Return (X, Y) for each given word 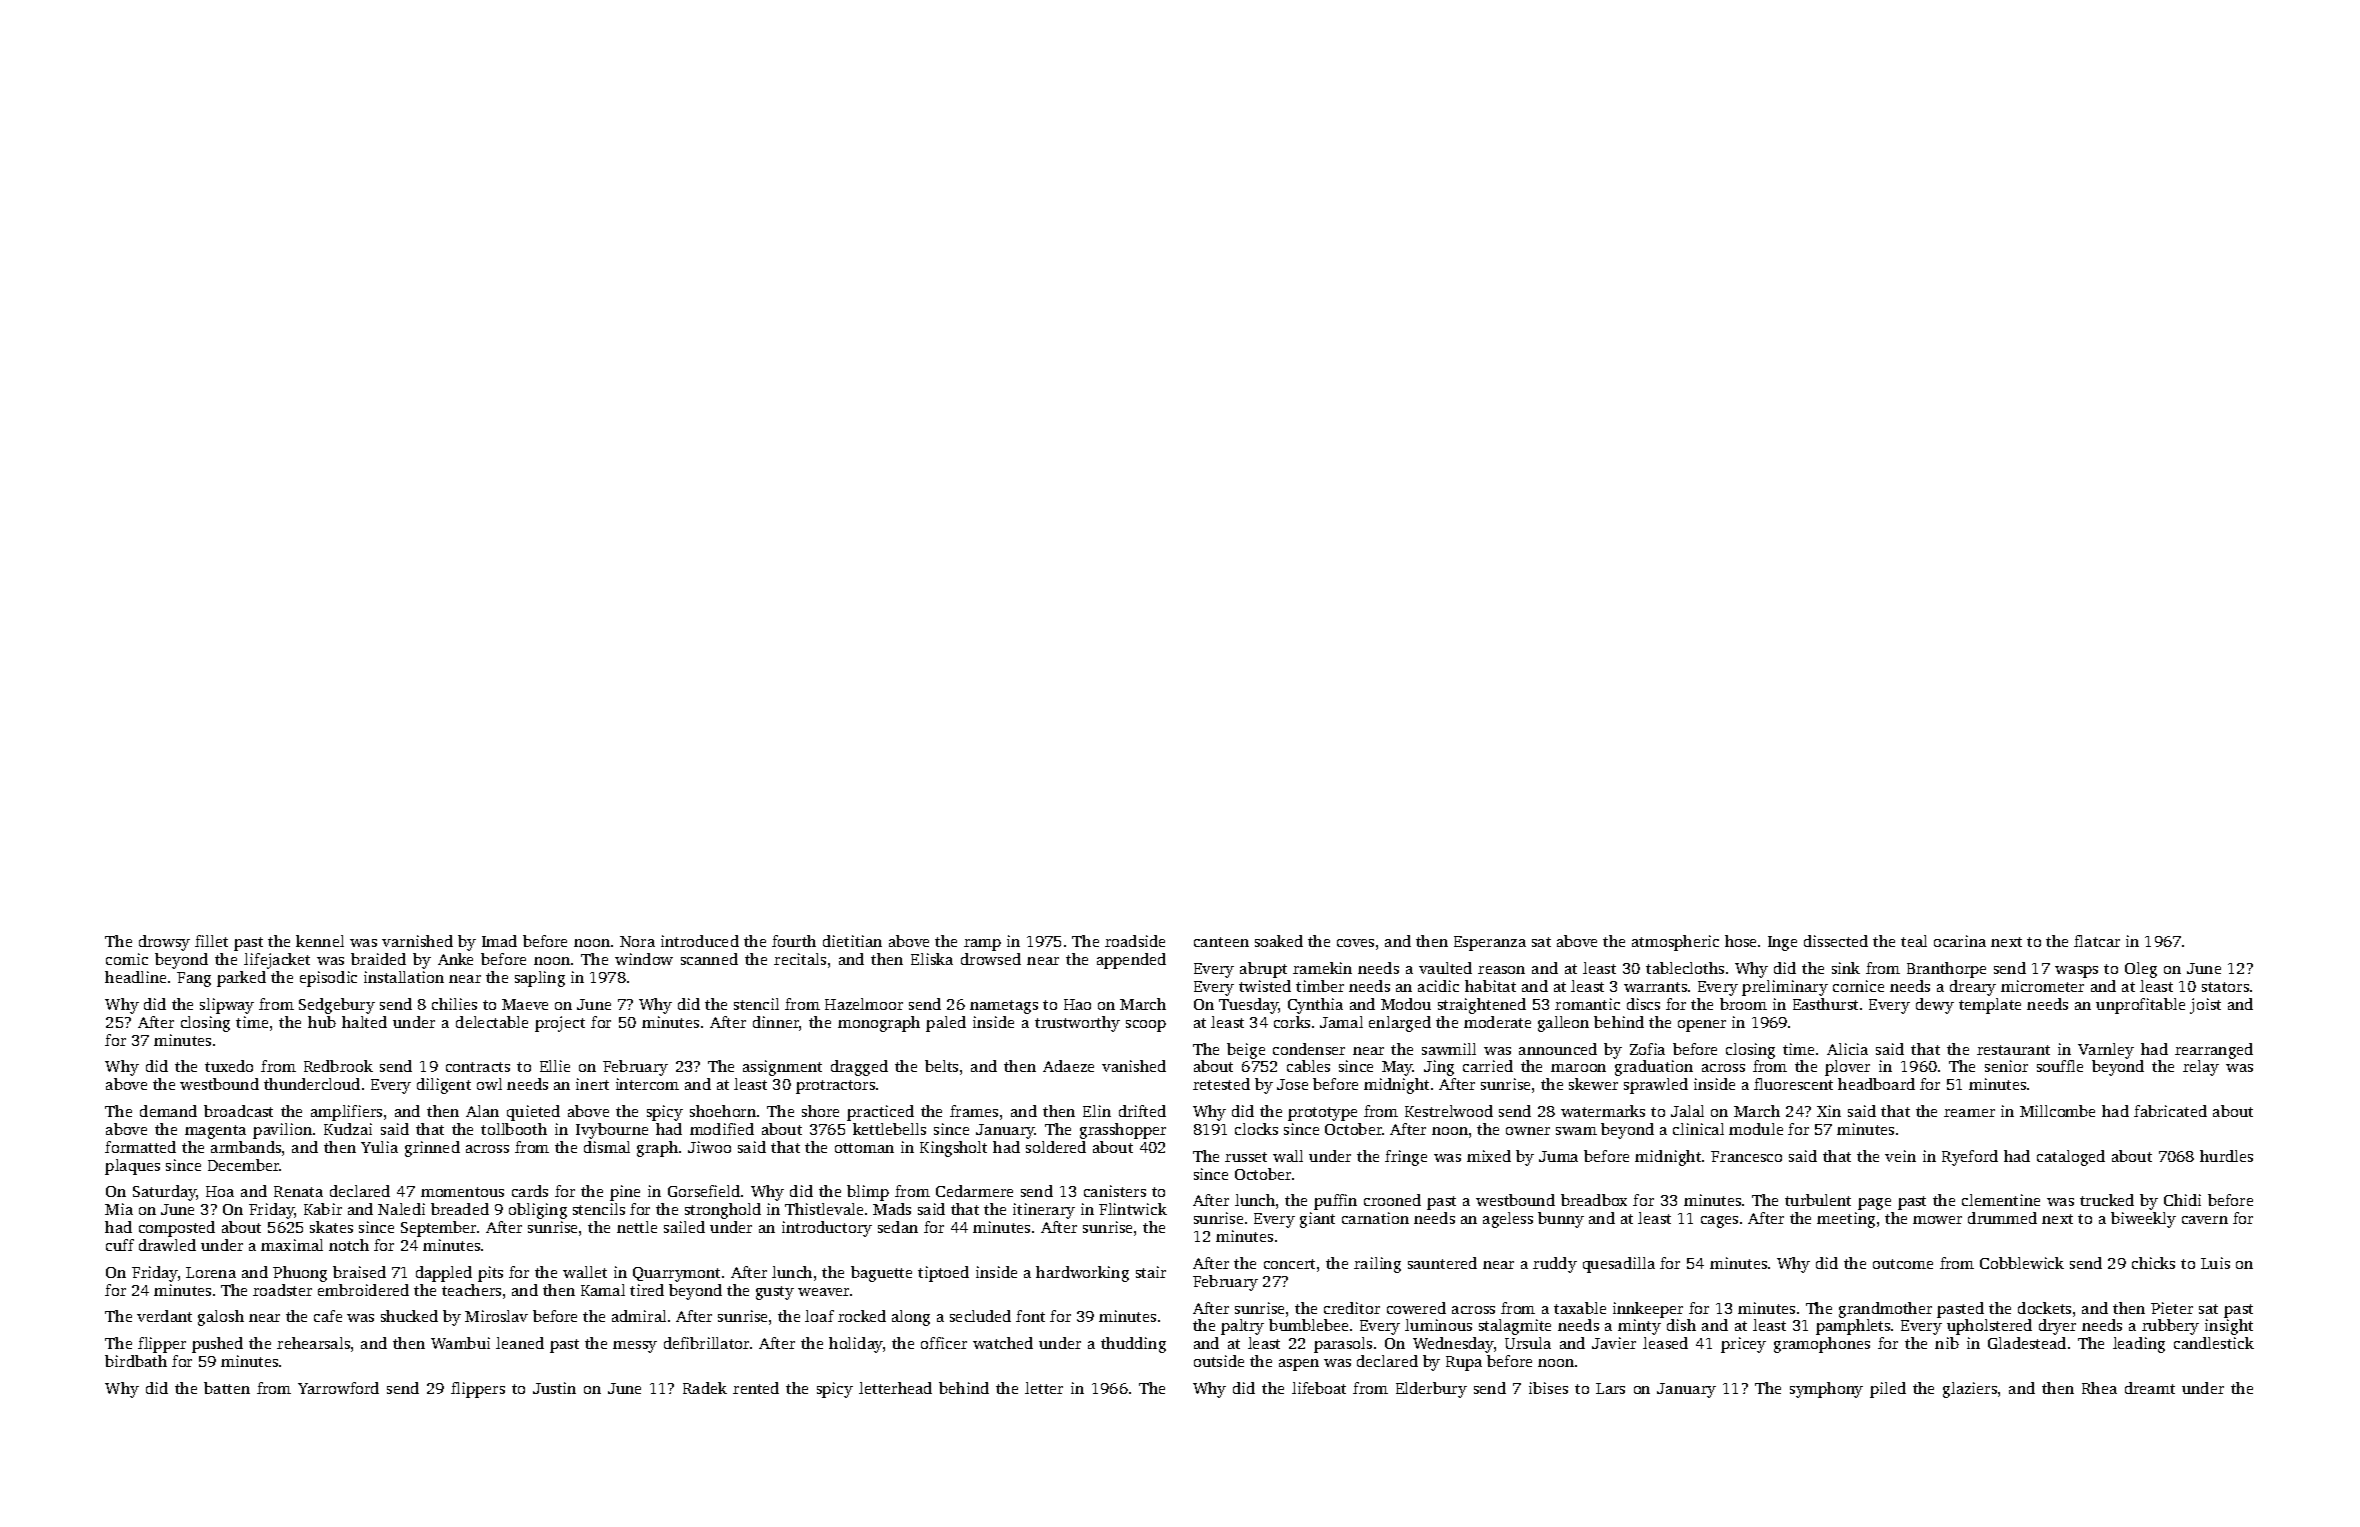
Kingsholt (953, 1149)
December (243, 1165)
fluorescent (1793, 1084)
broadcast (238, 1111)
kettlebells (889, 1129)
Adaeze (1068, 1066)
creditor (1352, 1308)
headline (135, 977)
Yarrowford (338, 1388)
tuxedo (229, 1066)
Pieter (2172, 1308)
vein (1900, 1156)
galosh (221, 1318)
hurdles (2226, 1156)
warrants (1655, 987)
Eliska (932, 959)
